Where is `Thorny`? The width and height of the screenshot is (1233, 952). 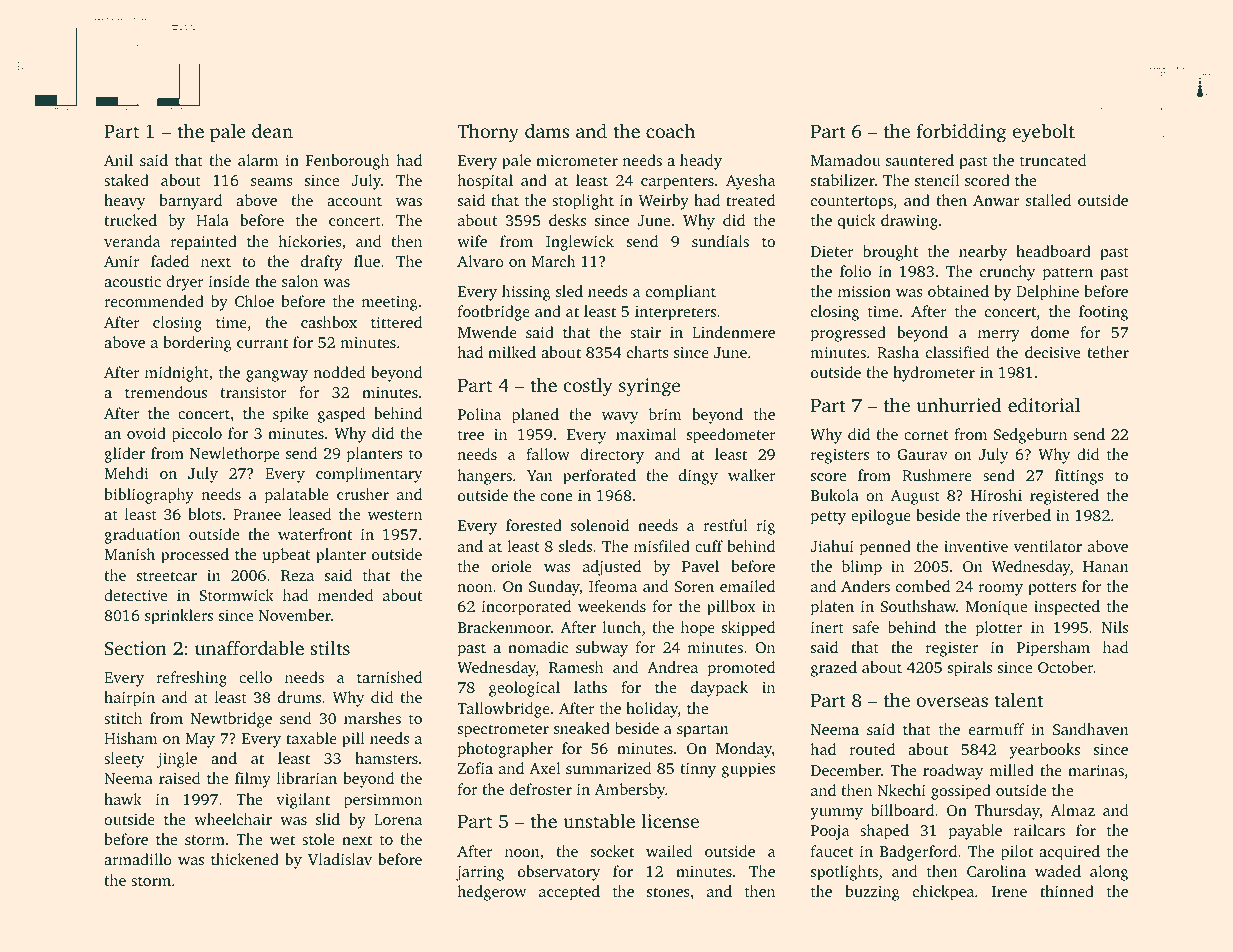
Thorny is located at coordinates (488, 133).
